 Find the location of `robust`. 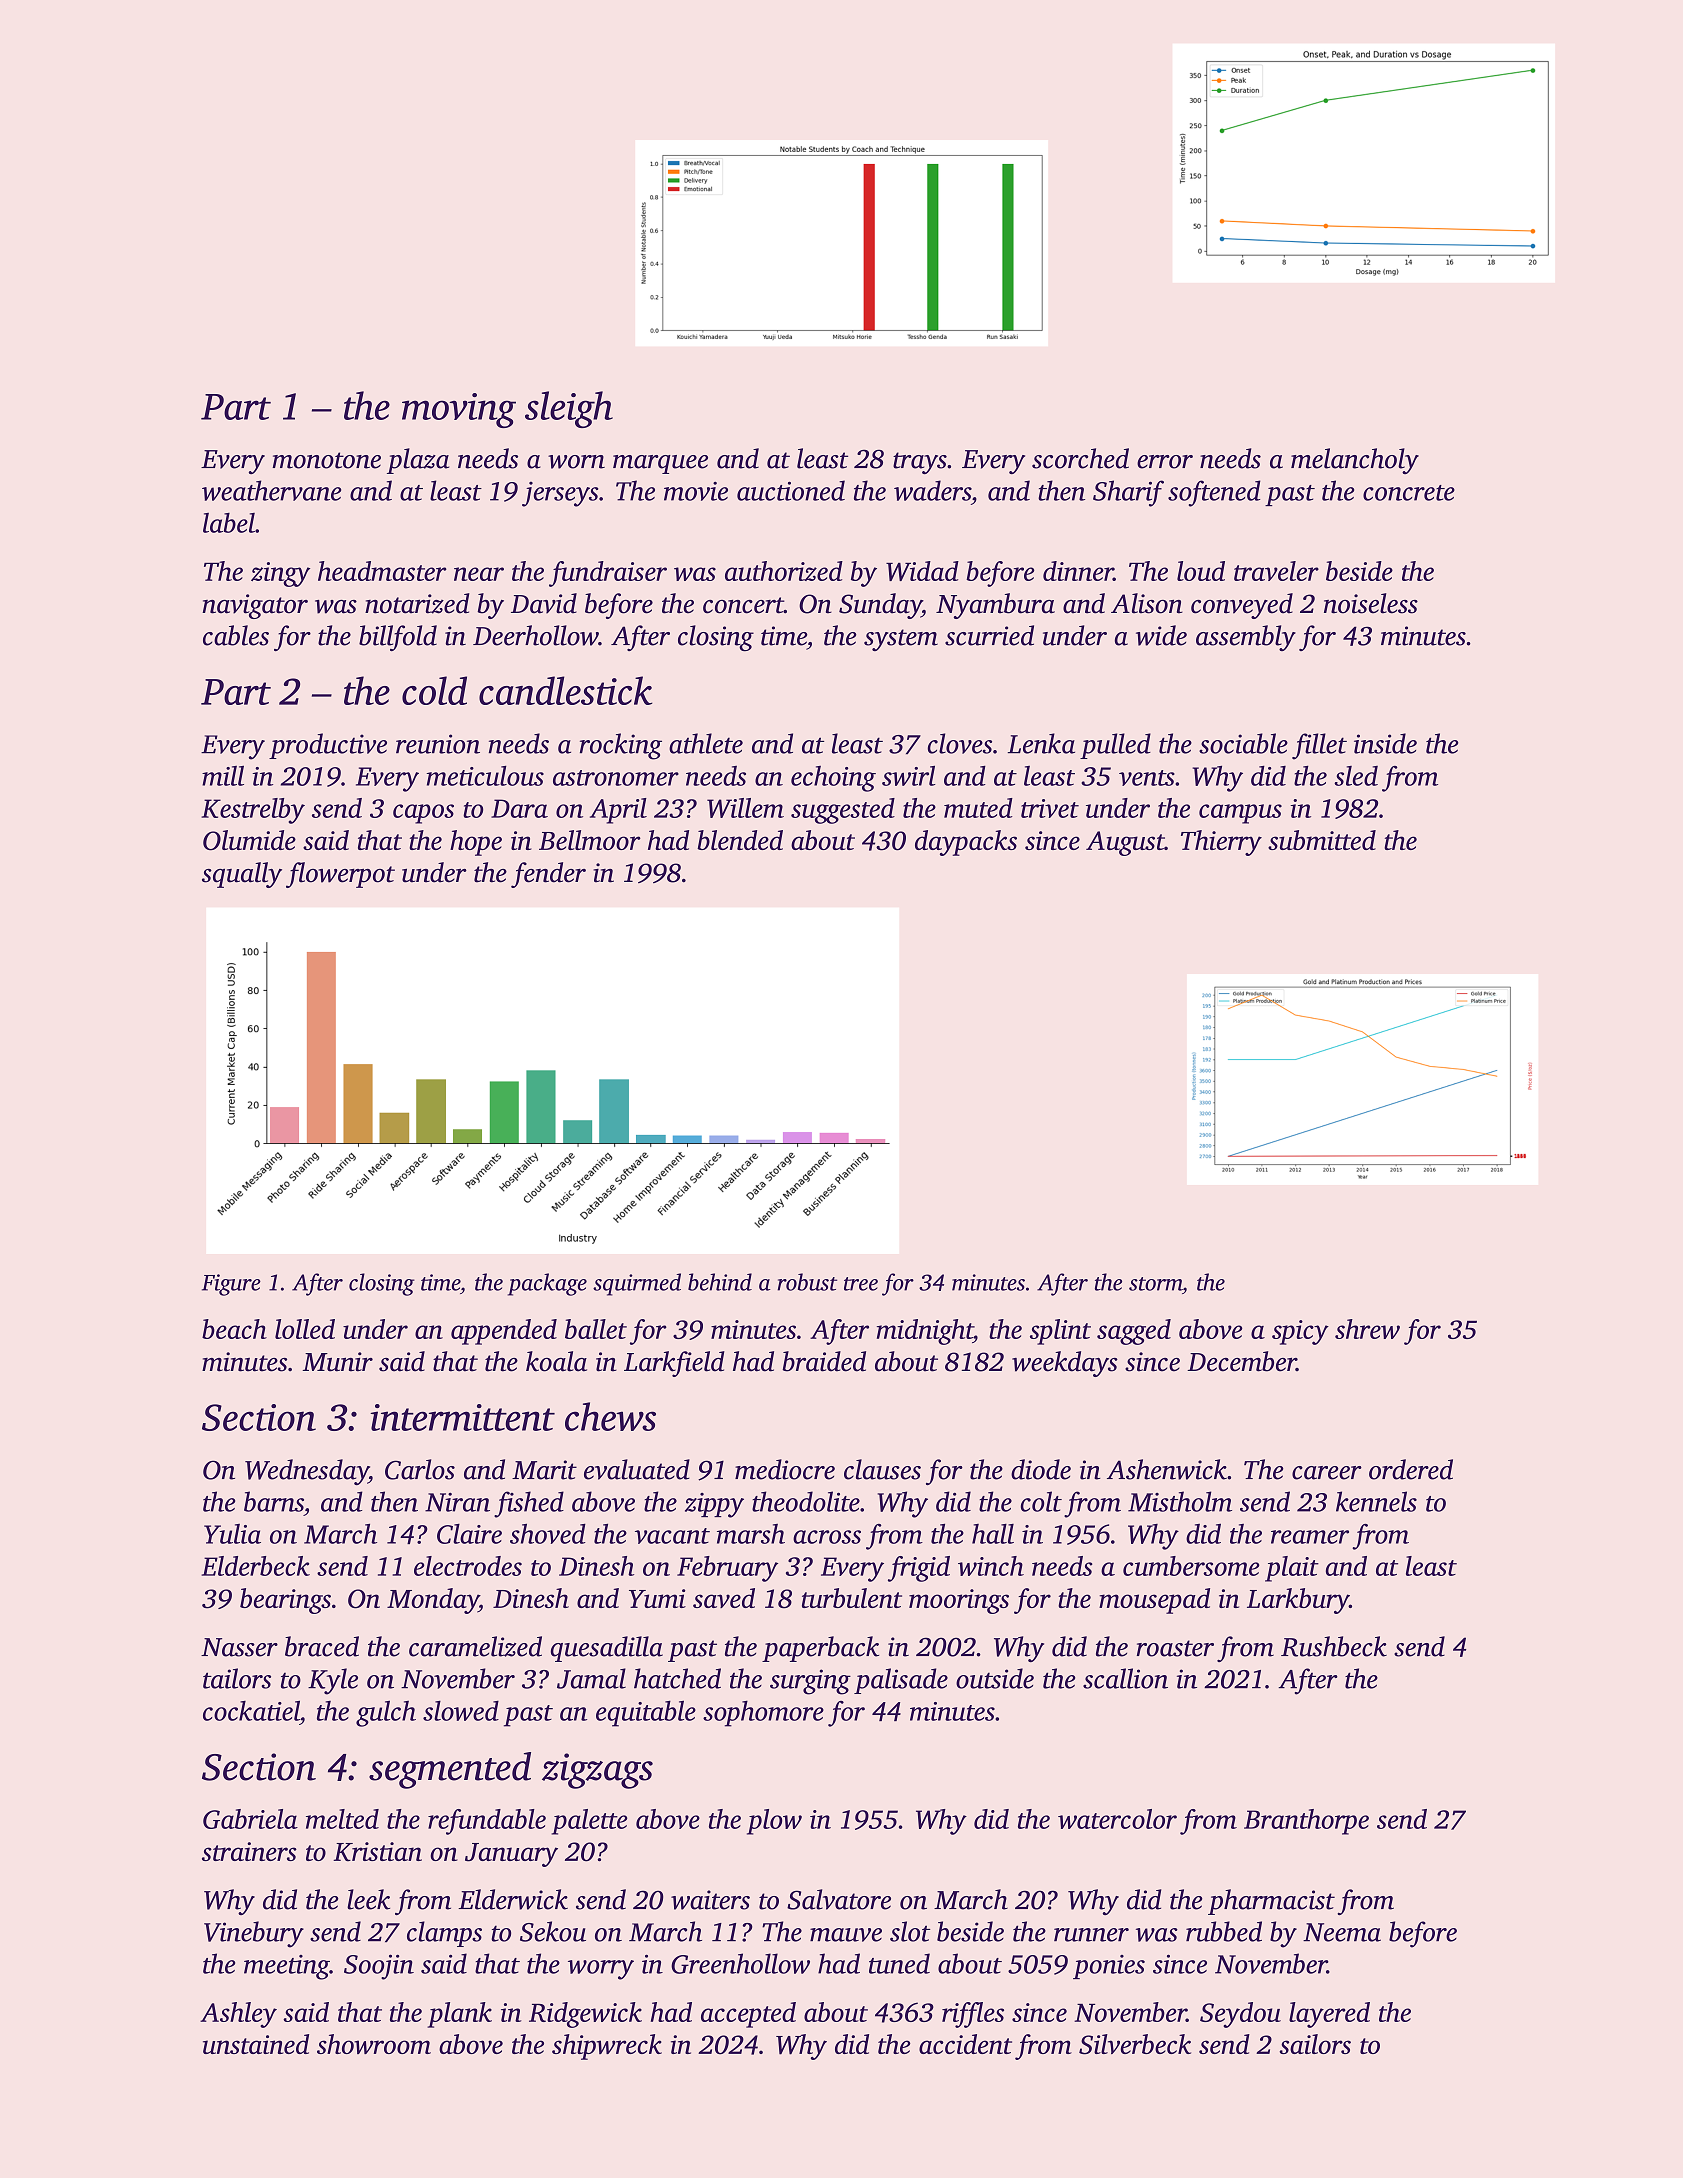

robust is located at coordinates (807, 1282).
